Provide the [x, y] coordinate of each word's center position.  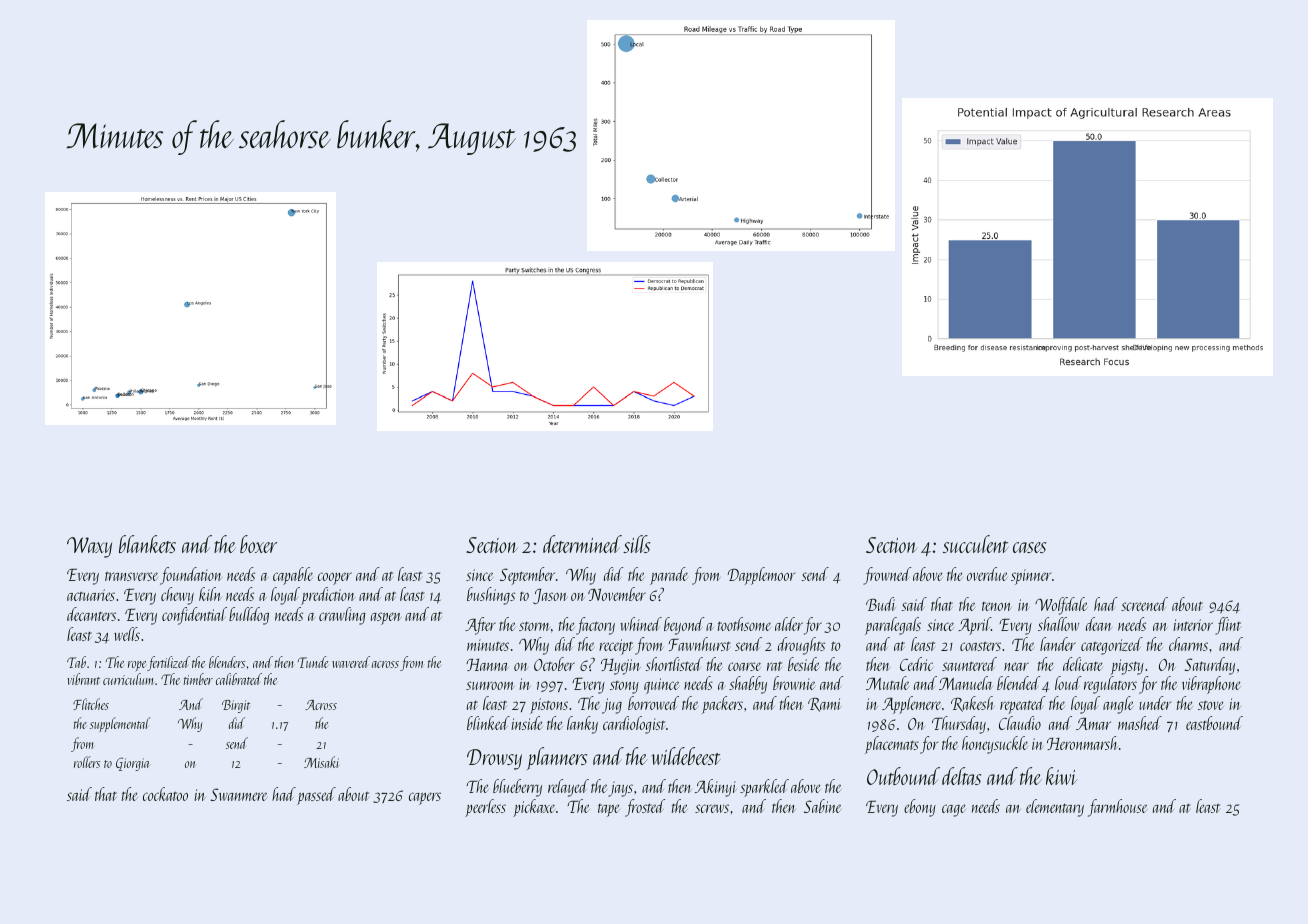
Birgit [236, 706]
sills [636, 544]
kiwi [1061, 776]
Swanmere [238, 794]
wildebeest [686, 756]
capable [293, 576]
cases [1029, 547]
